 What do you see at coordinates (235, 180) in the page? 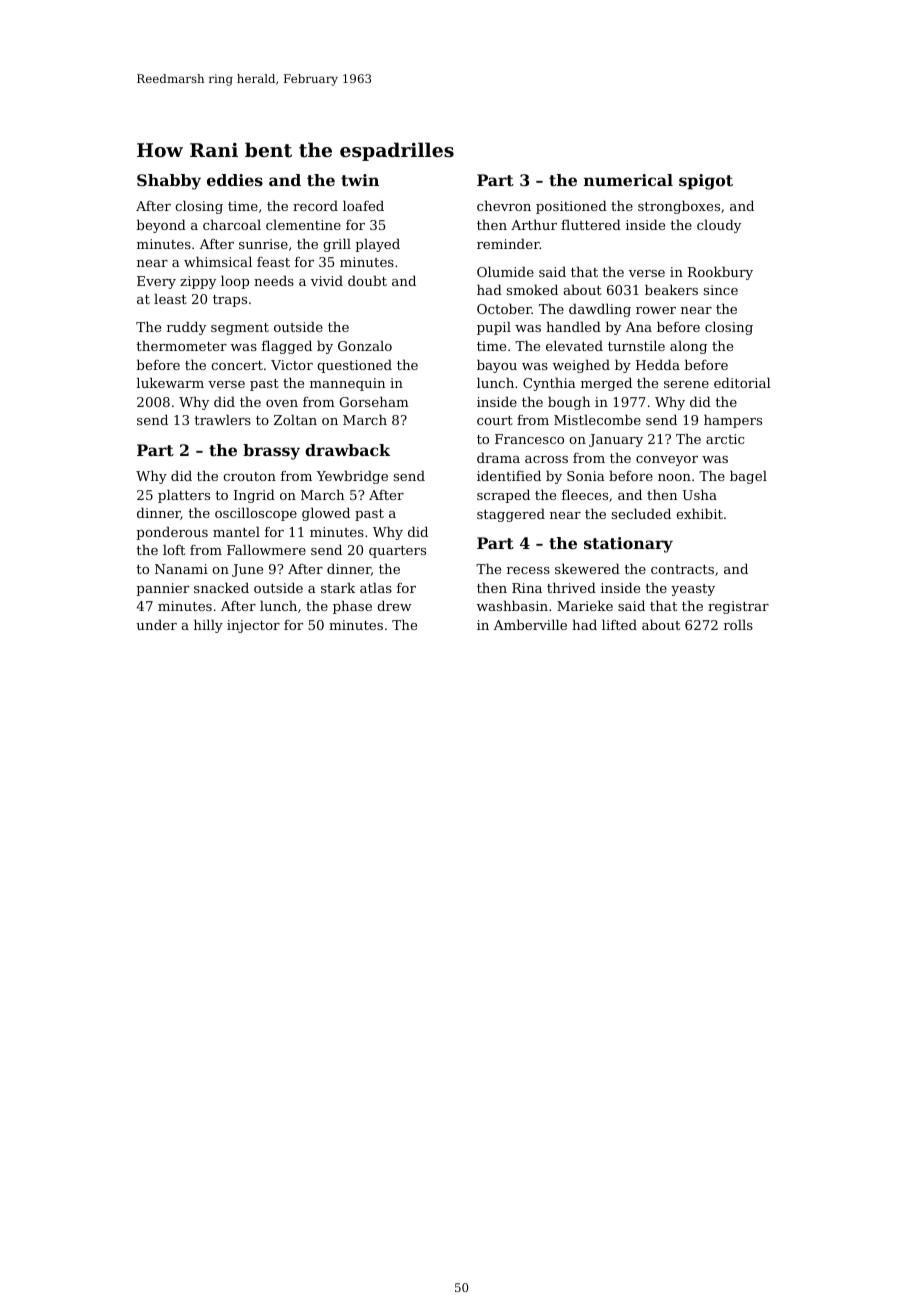
I see `eddies` at bounding box center [235, 180].
